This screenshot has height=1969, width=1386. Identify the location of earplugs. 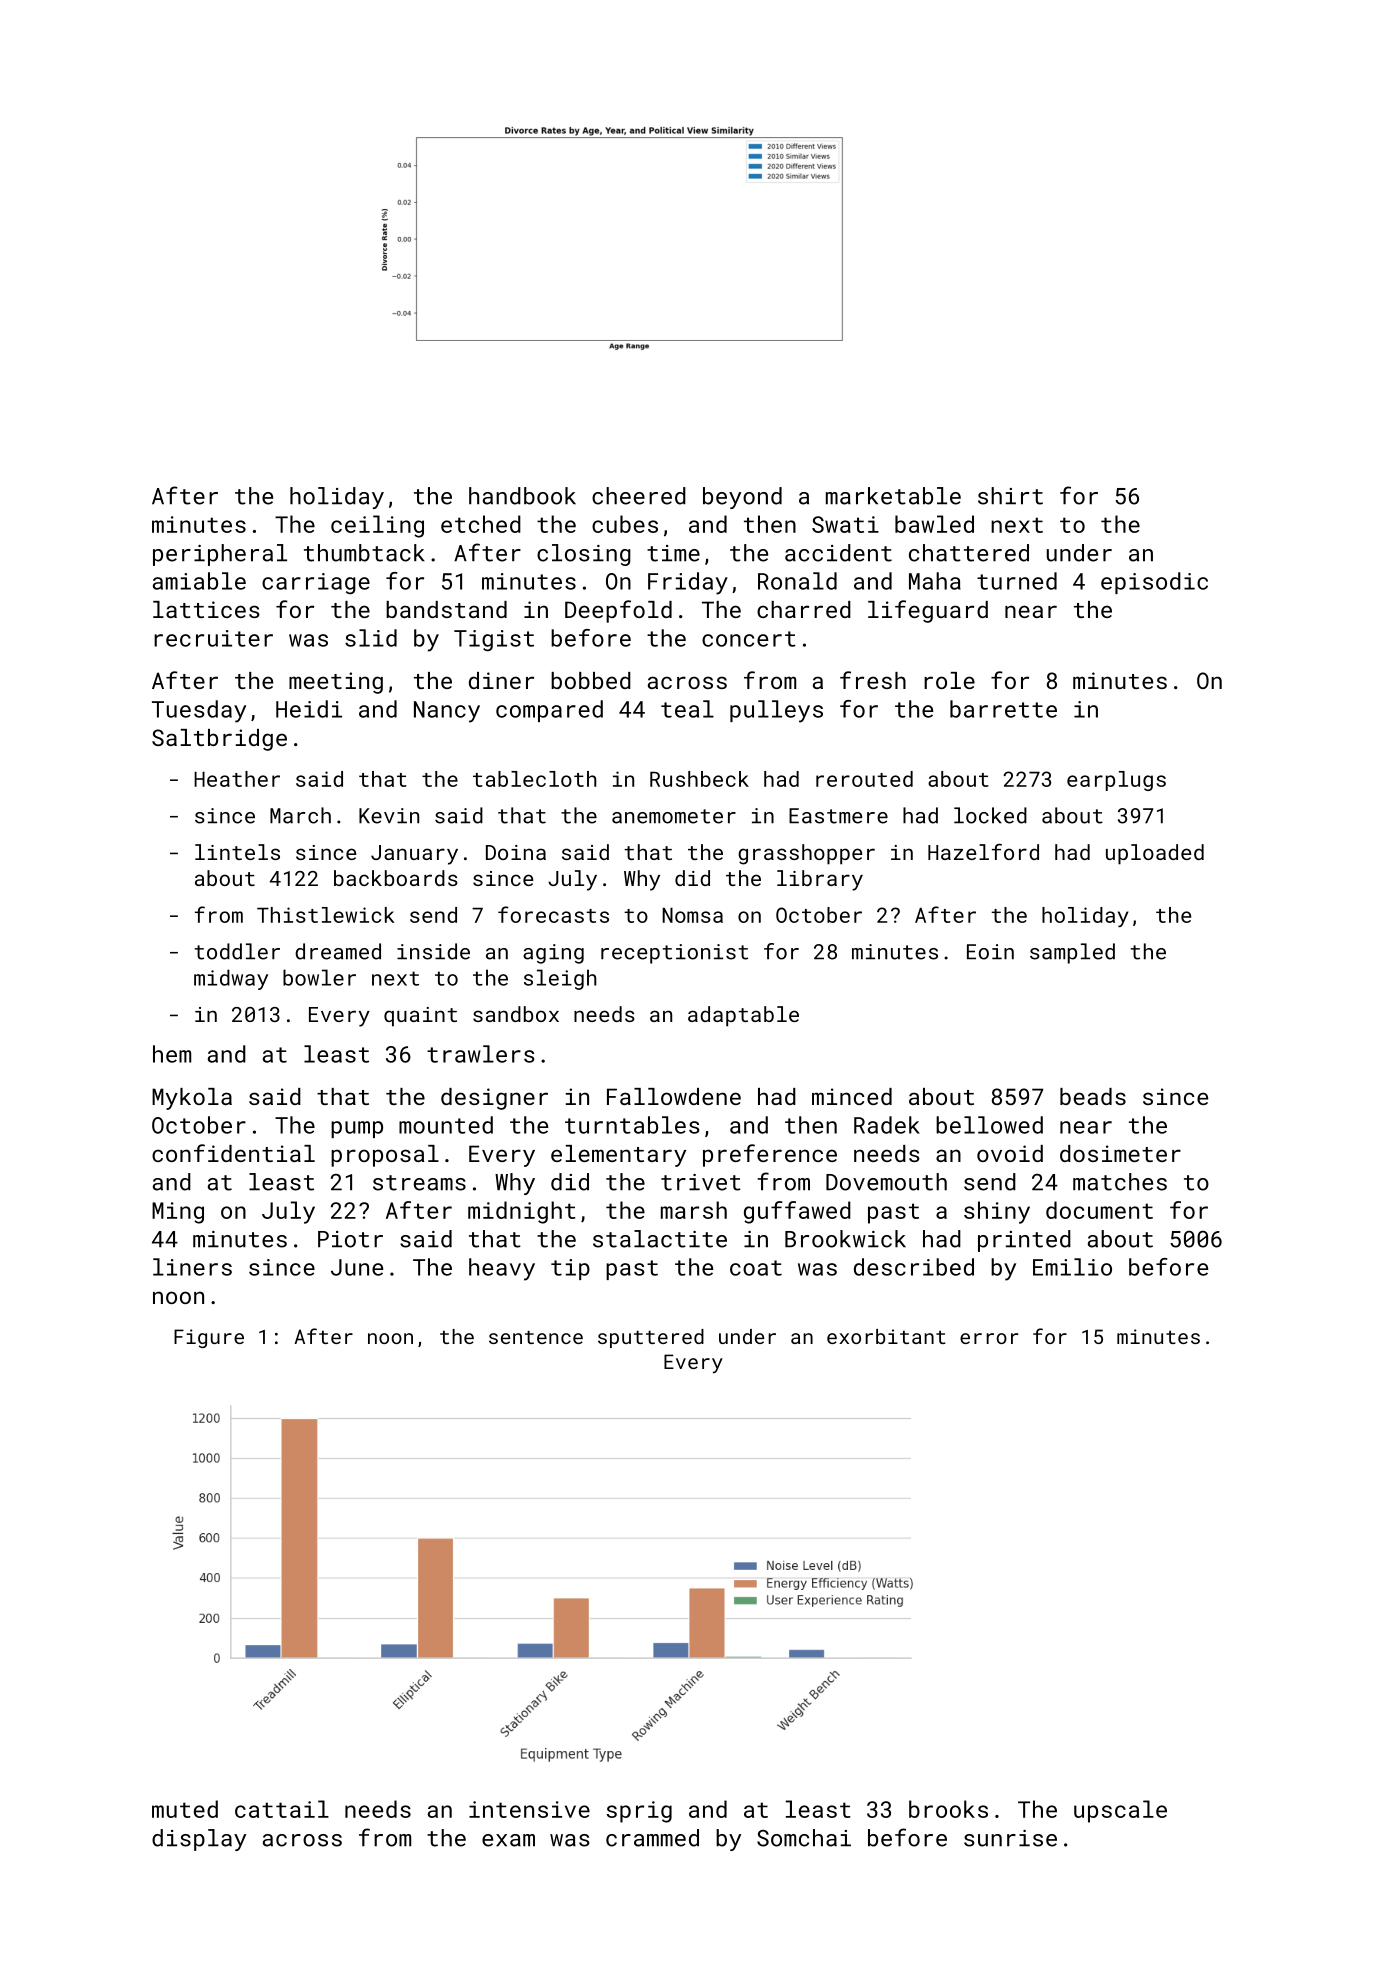
(1116, 781).
